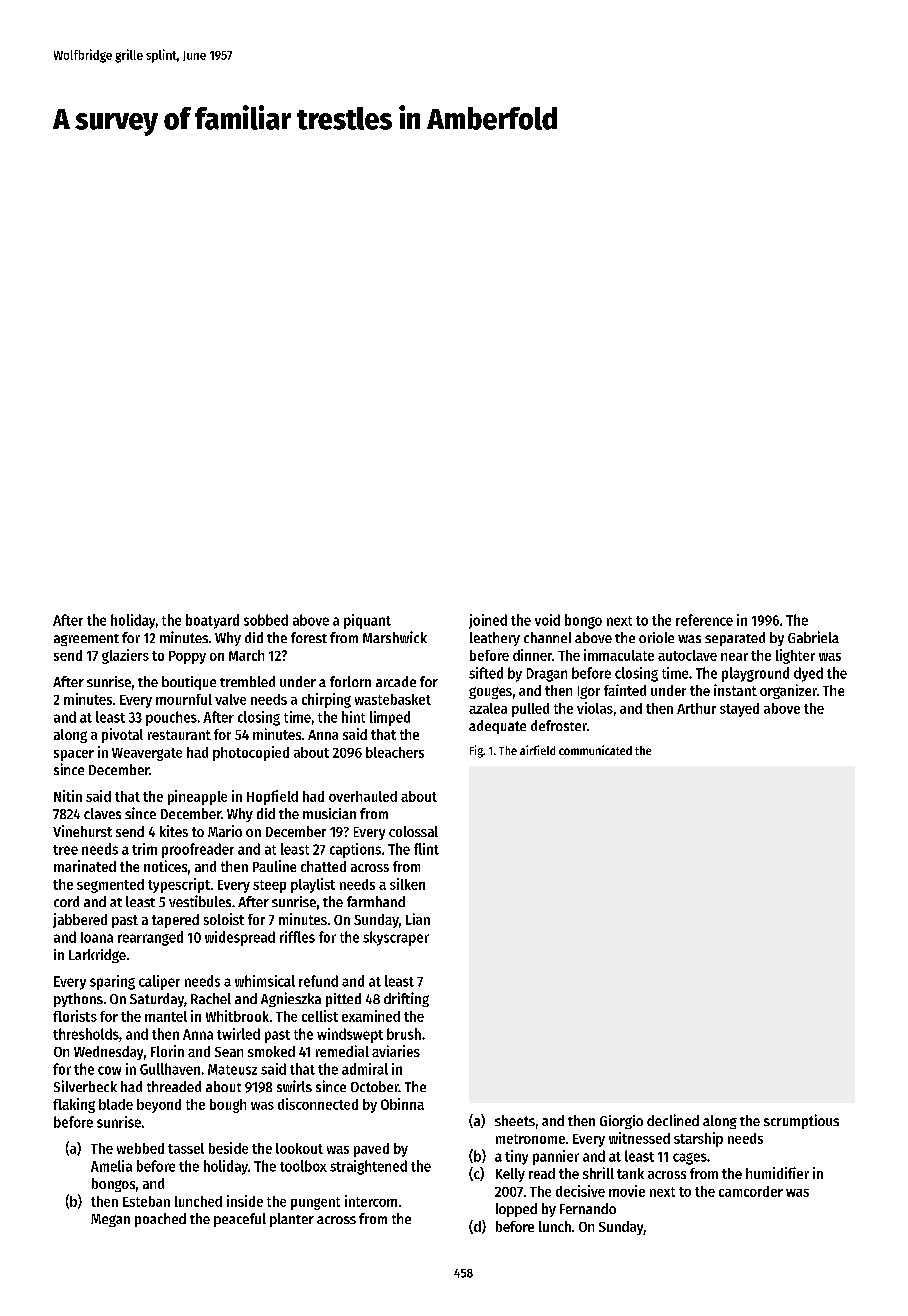 The height and width of the document is (1316, 908). What do you see at coordinates (65, 850) in the document?
I see `tree` at bounding box center [65, 850].
